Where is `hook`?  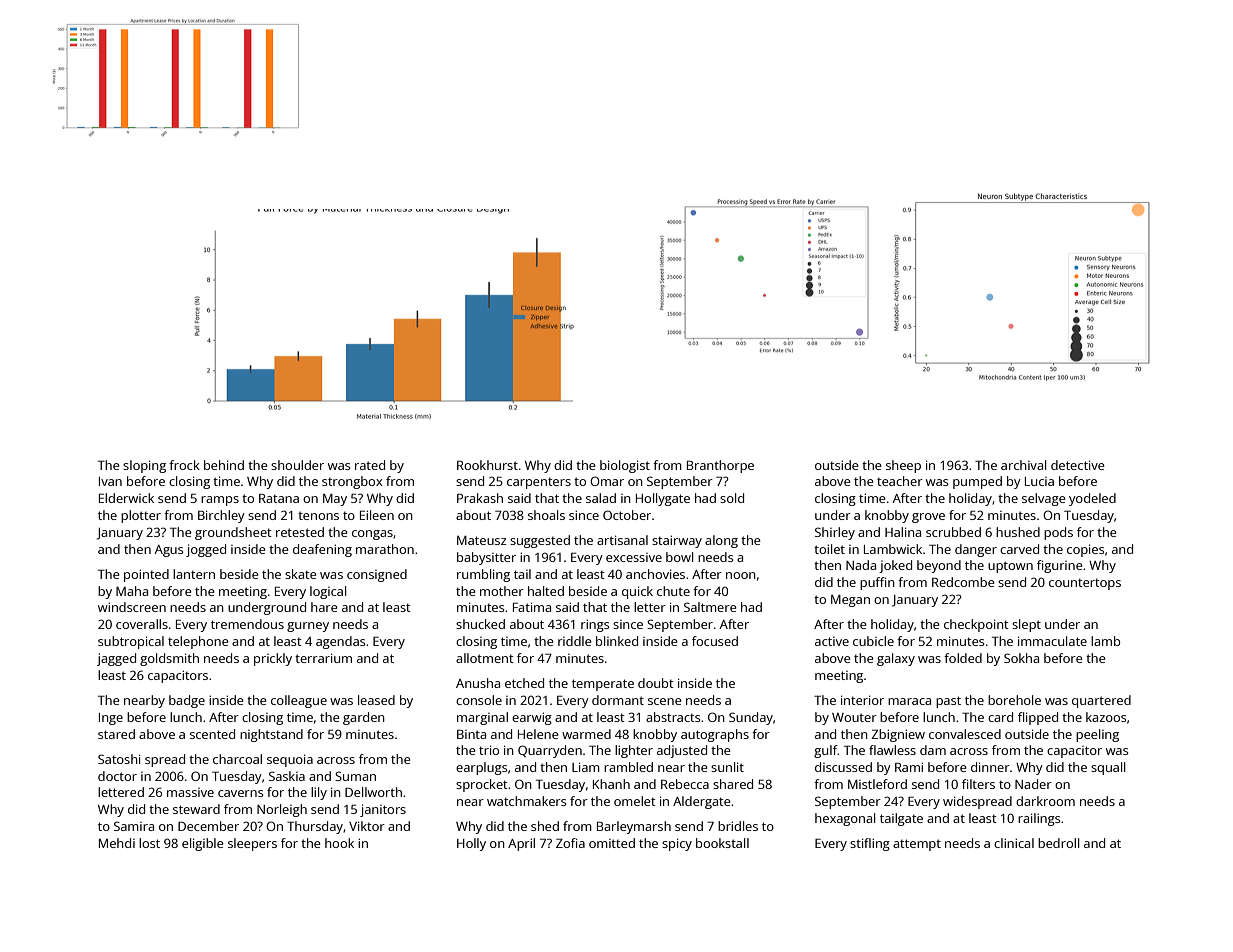 hook is located at coordinates (339, 843).
